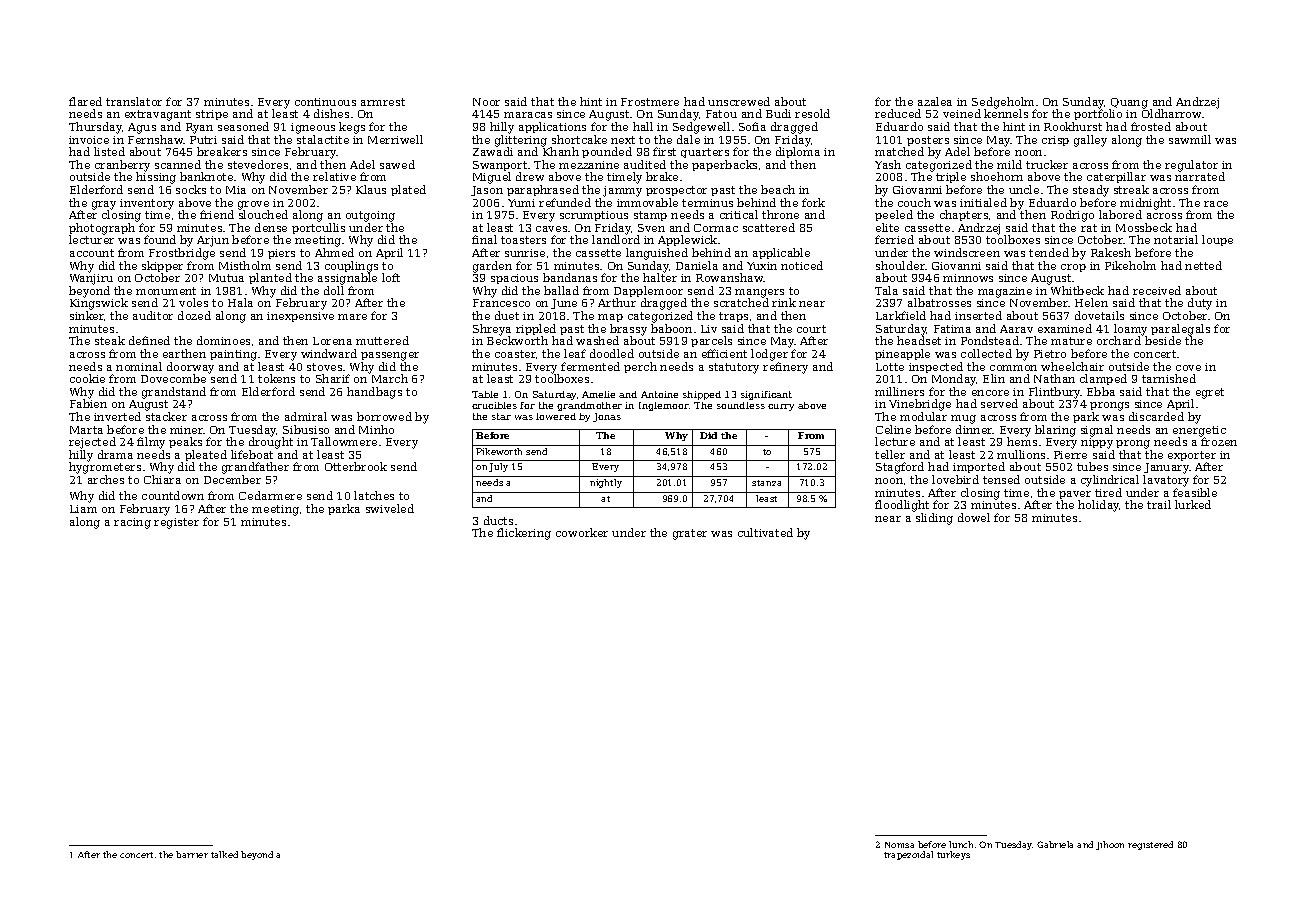  I want to click on talked, so click(224, 854).
